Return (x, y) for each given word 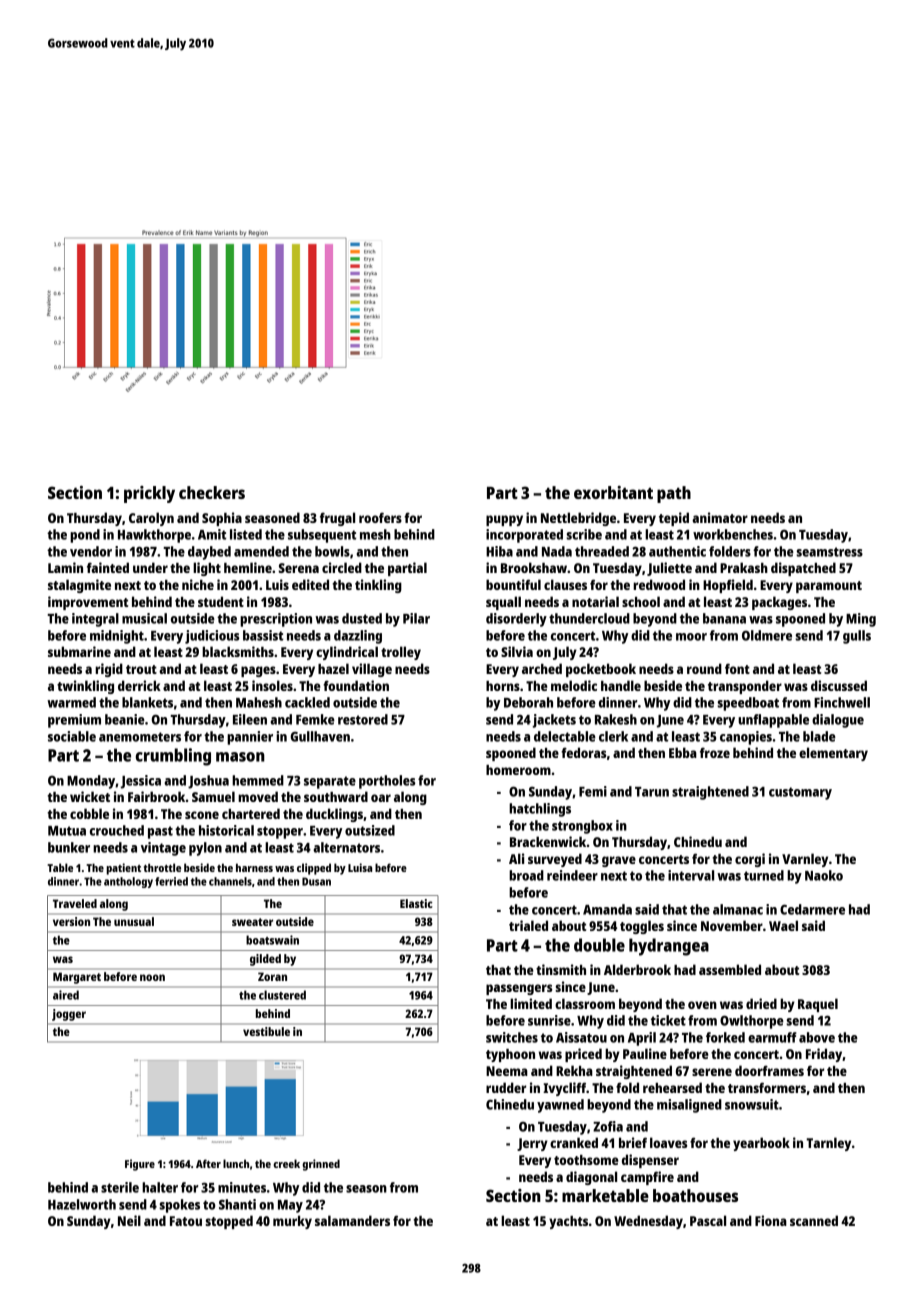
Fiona (771, 1220)
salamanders (352, 1220)
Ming (861, 620)
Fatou (186, 1221)
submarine (79, 651)
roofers (380, 517)
